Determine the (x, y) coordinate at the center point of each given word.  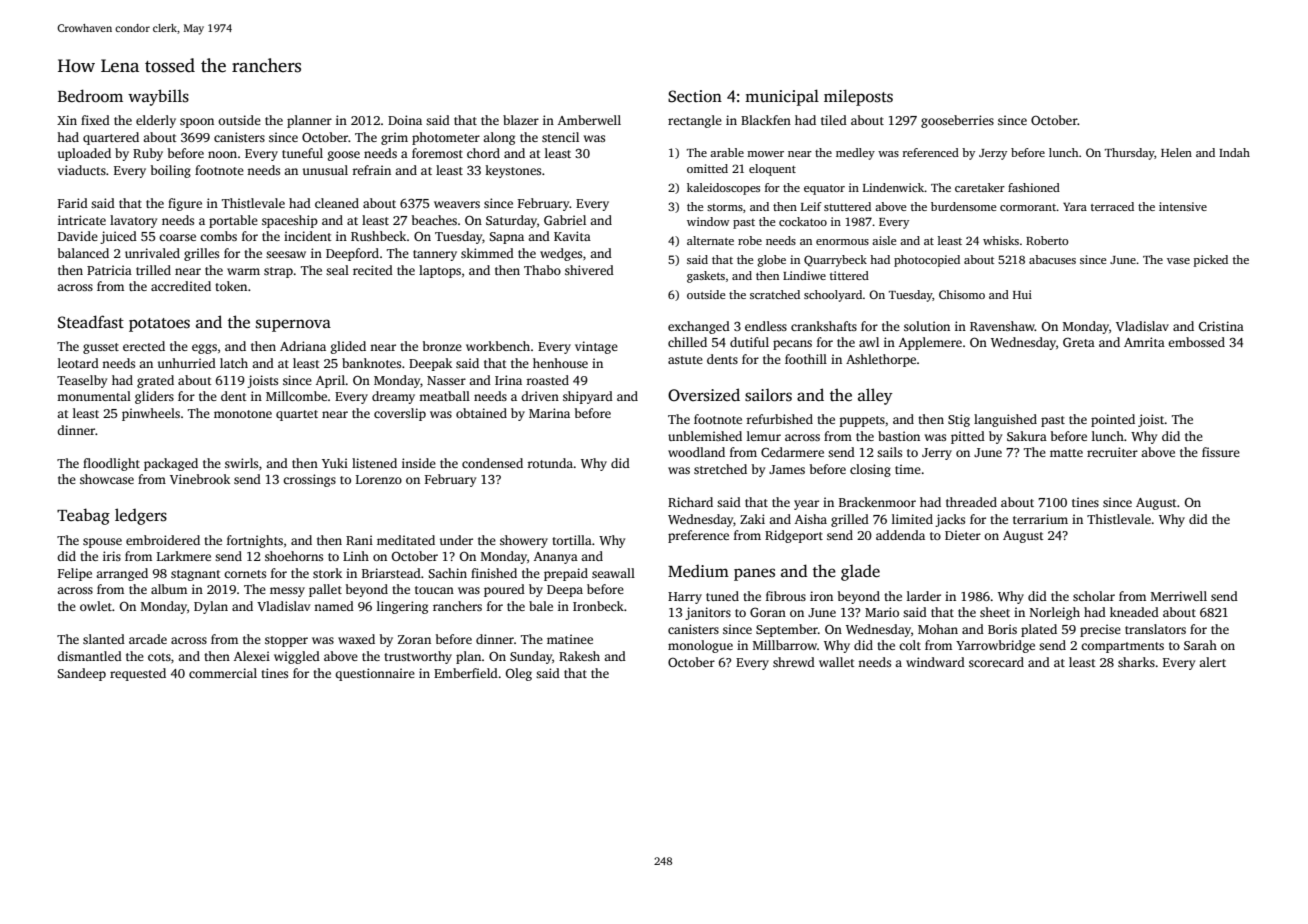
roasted (547, 380)
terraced (1112, 206)
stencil (560, 137)
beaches (434, 220)
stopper (286, 641)
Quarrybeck (835, 261)
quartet (297, 415)
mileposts (858, 97)
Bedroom (90, 96)
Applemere (930, 343)
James (787, 469)
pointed (1113, 420)
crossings (309, 480)
